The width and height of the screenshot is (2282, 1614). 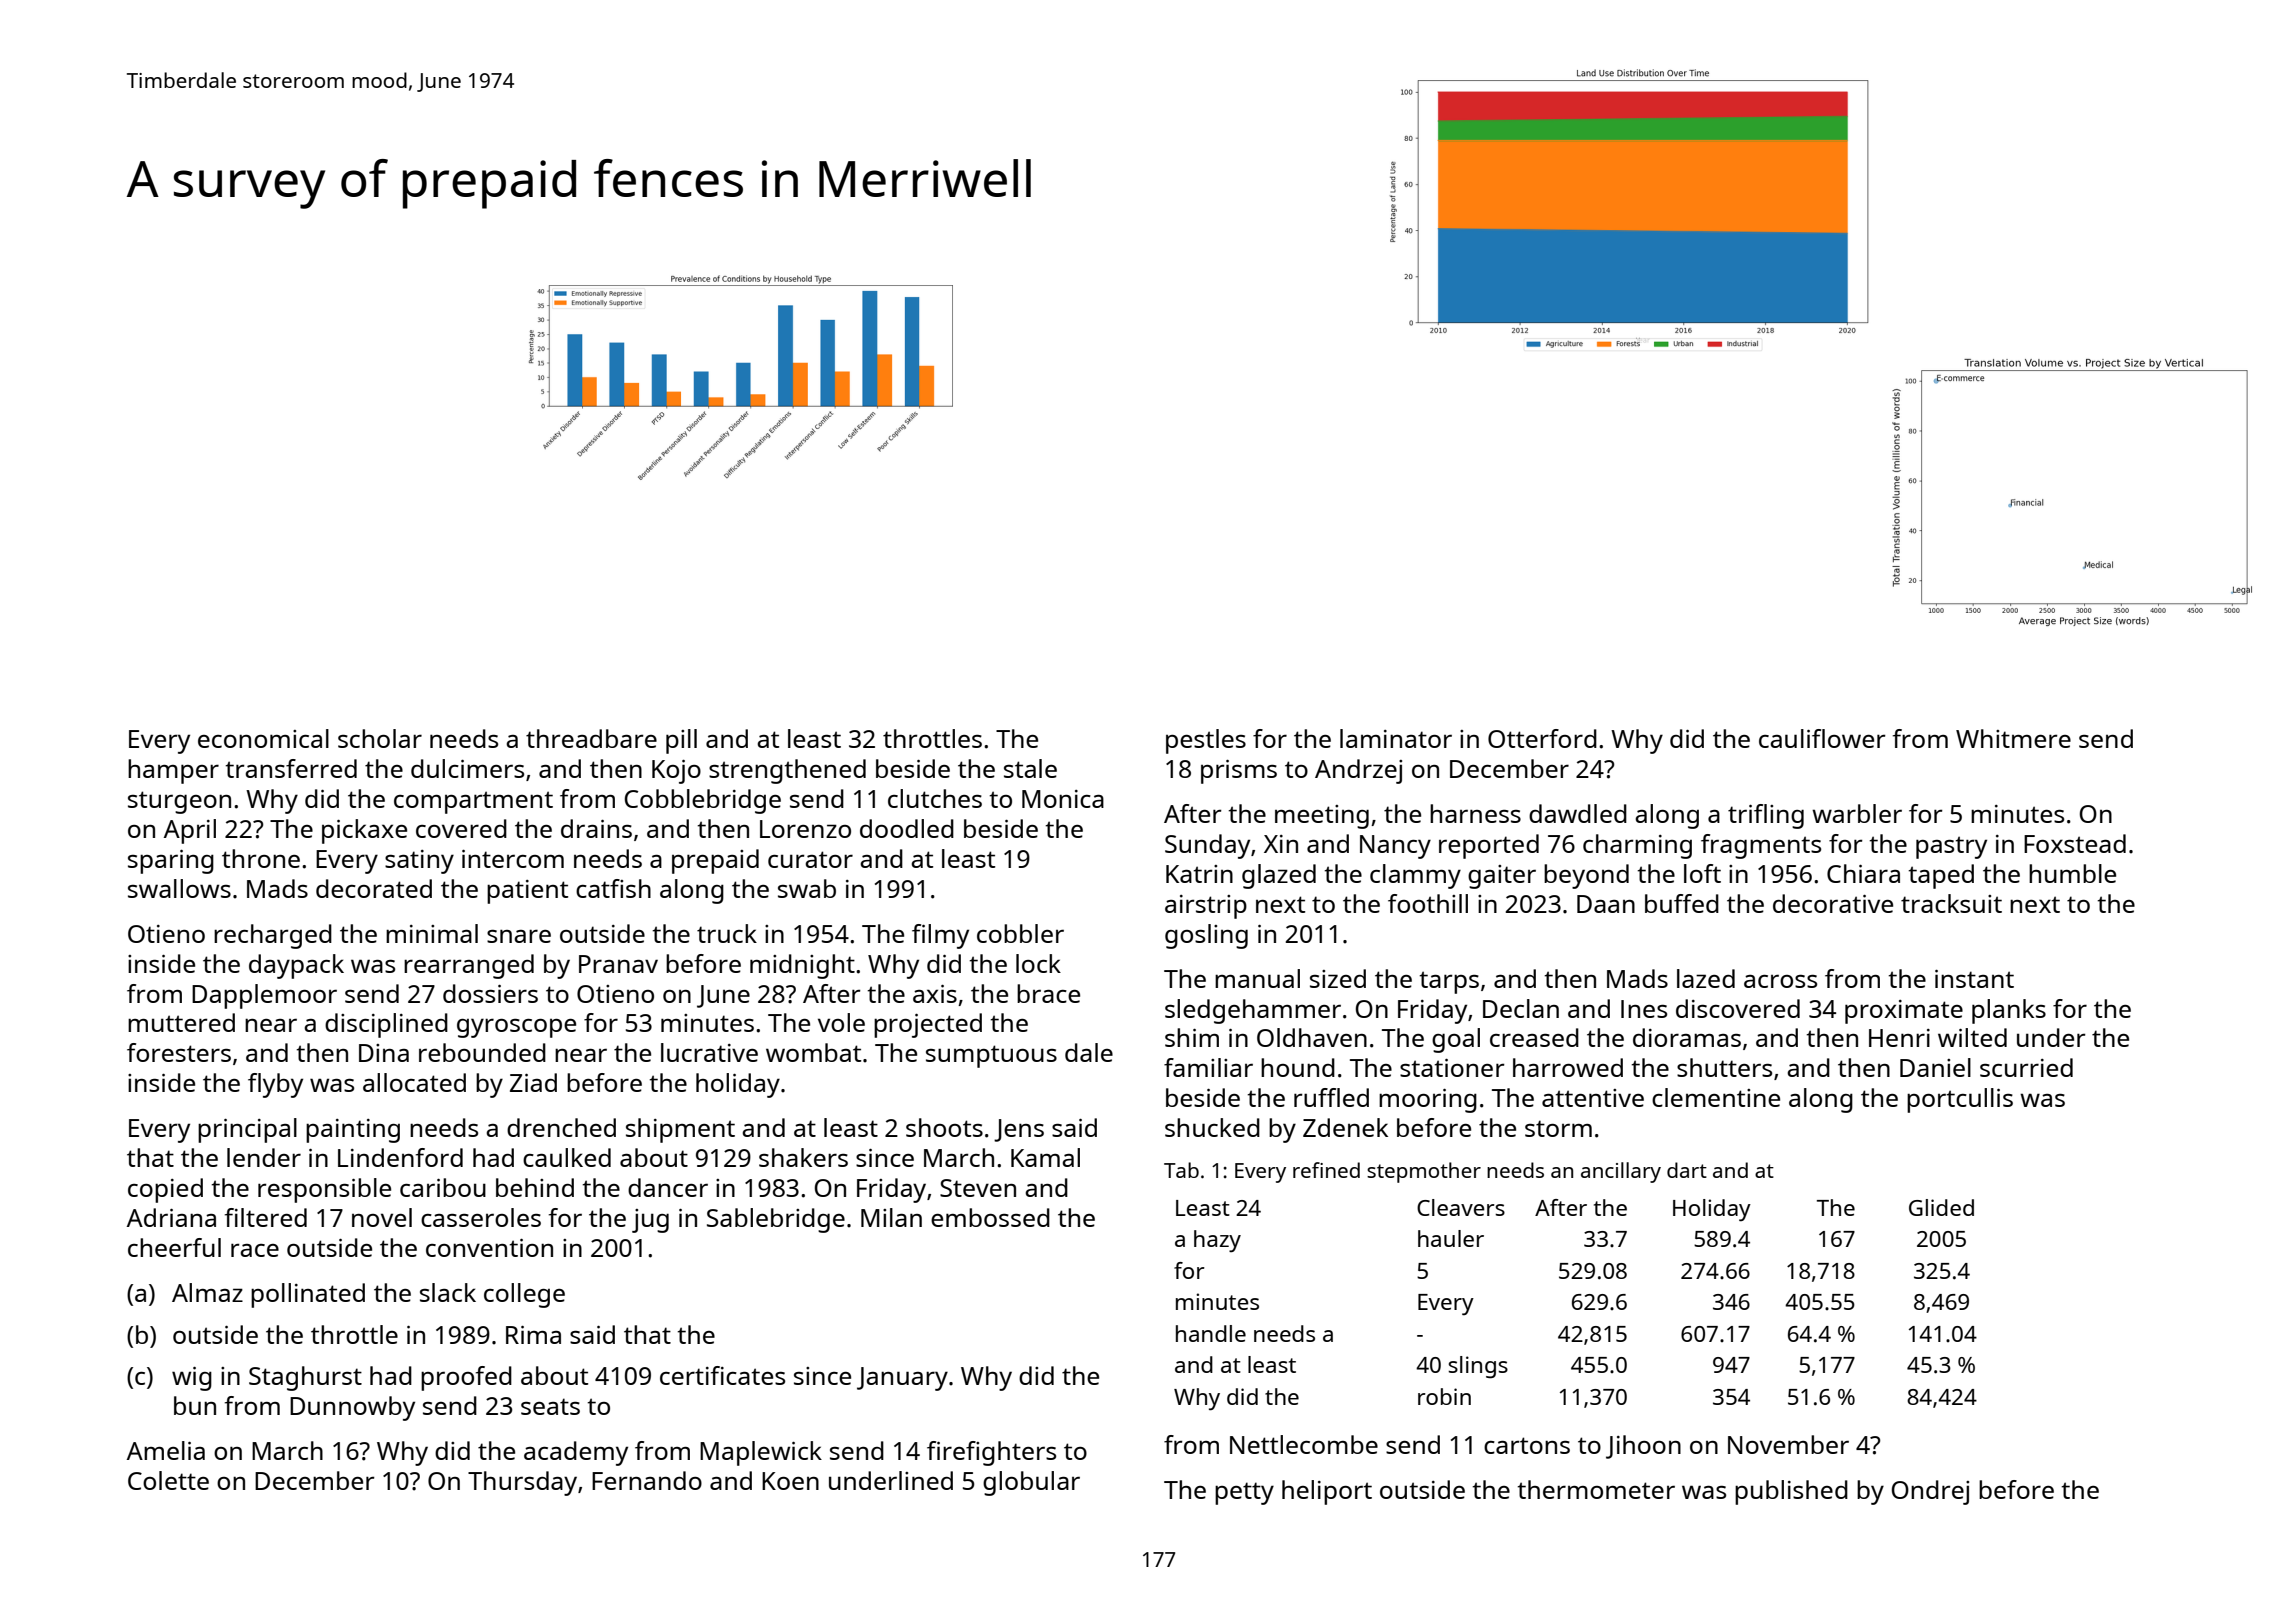 I want to click on sturgeon, so click(x=179, y=802).
